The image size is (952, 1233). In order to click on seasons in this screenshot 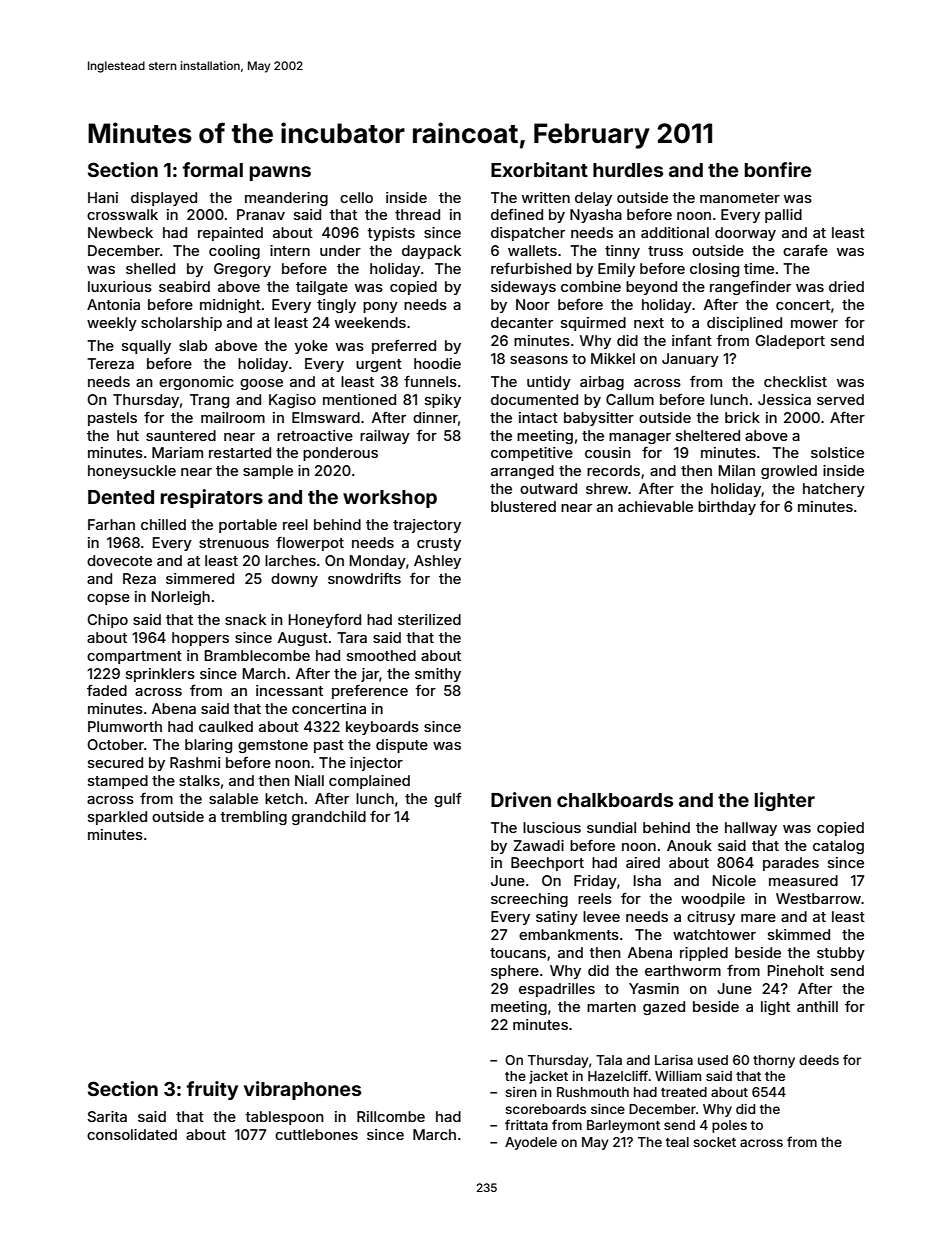, I will do `click(539, 360)`.
